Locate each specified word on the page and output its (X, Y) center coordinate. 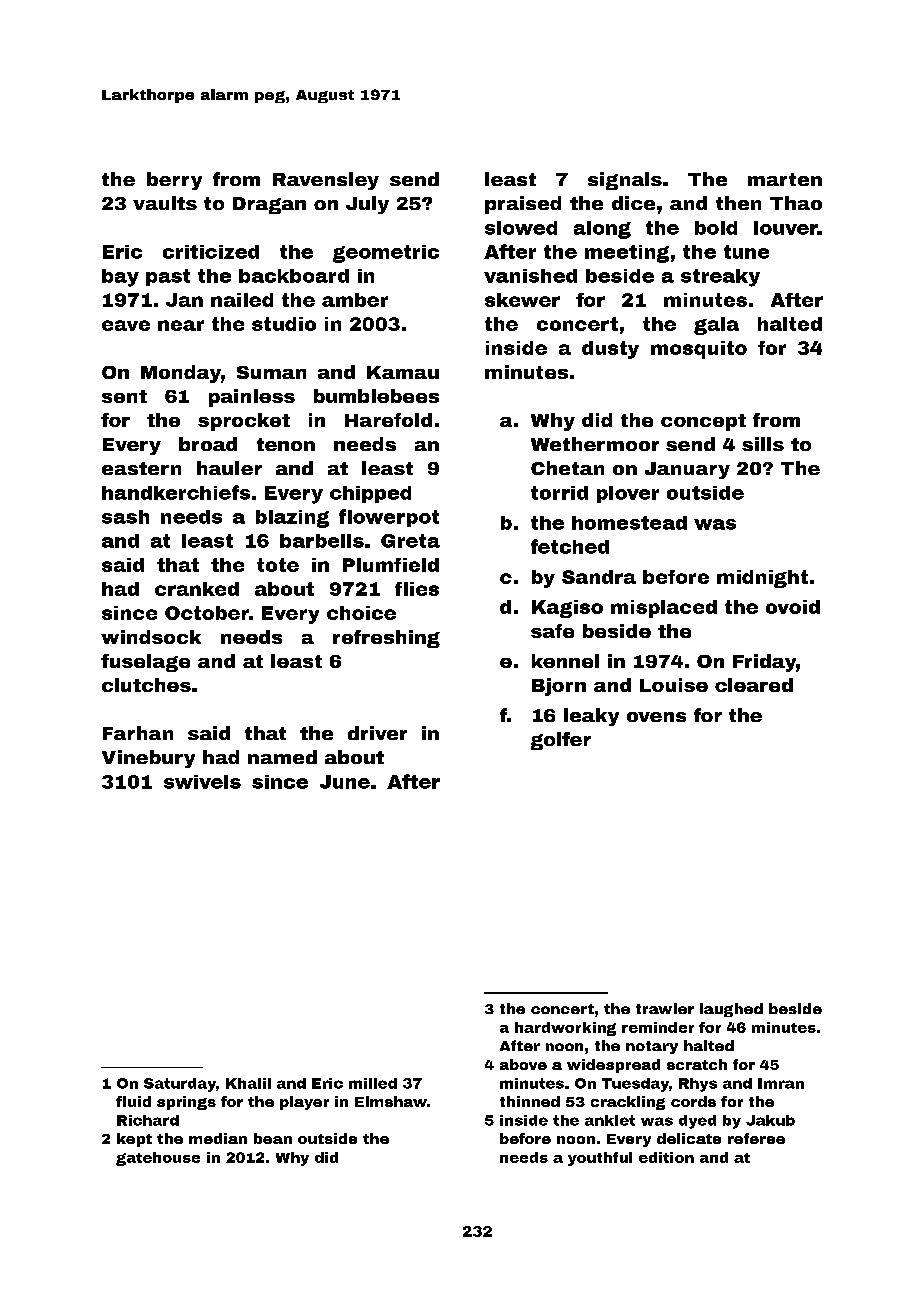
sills (763, 444)
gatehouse (158, 1159)
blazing (292, 519)
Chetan (567, 468)
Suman (271, 372)
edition (666, 1157)
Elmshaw (391, 1101)
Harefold (388, 420)
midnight (762, 579)
